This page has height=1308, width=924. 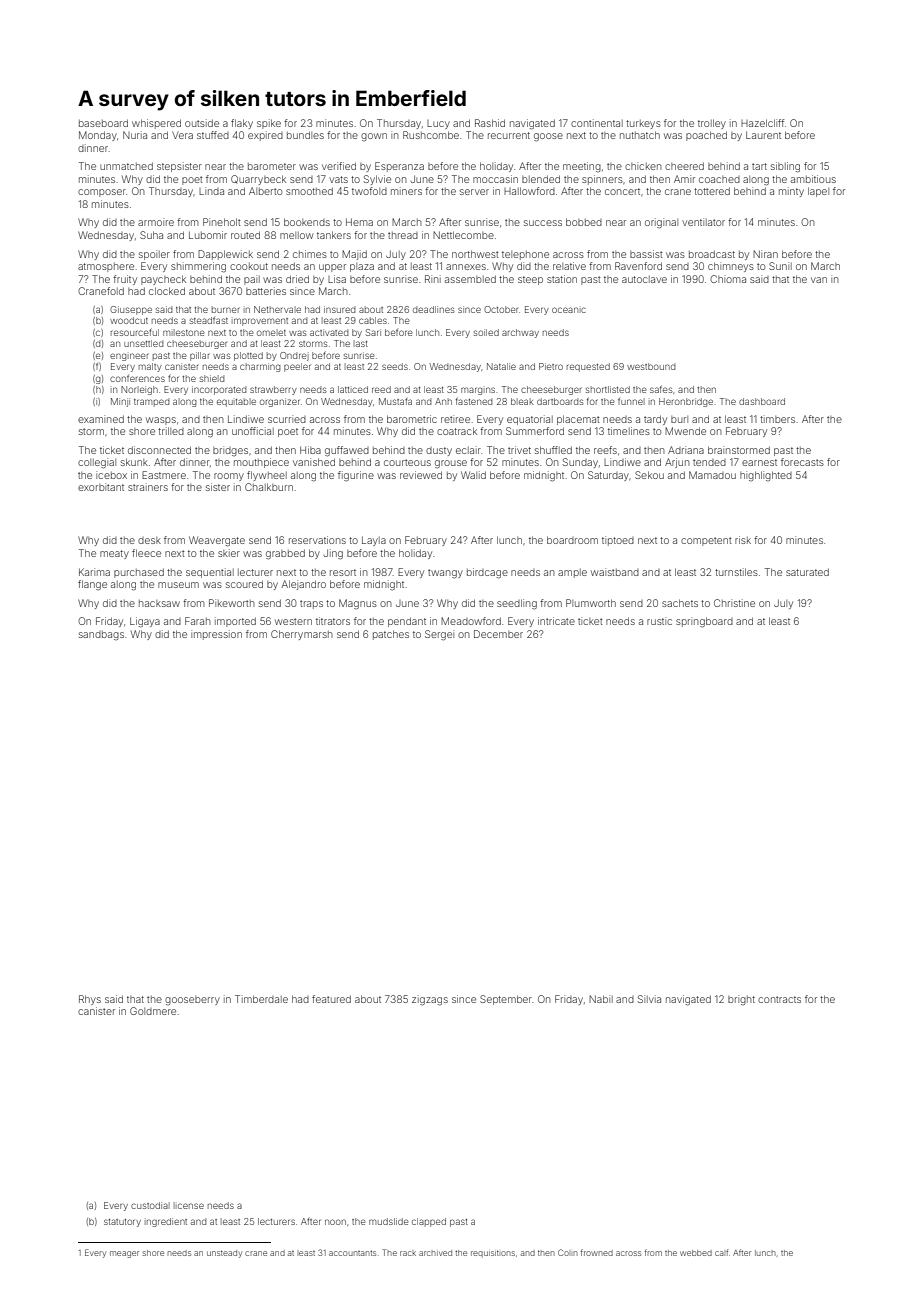 I want to click on meeting, so click(x=582, y=167).
